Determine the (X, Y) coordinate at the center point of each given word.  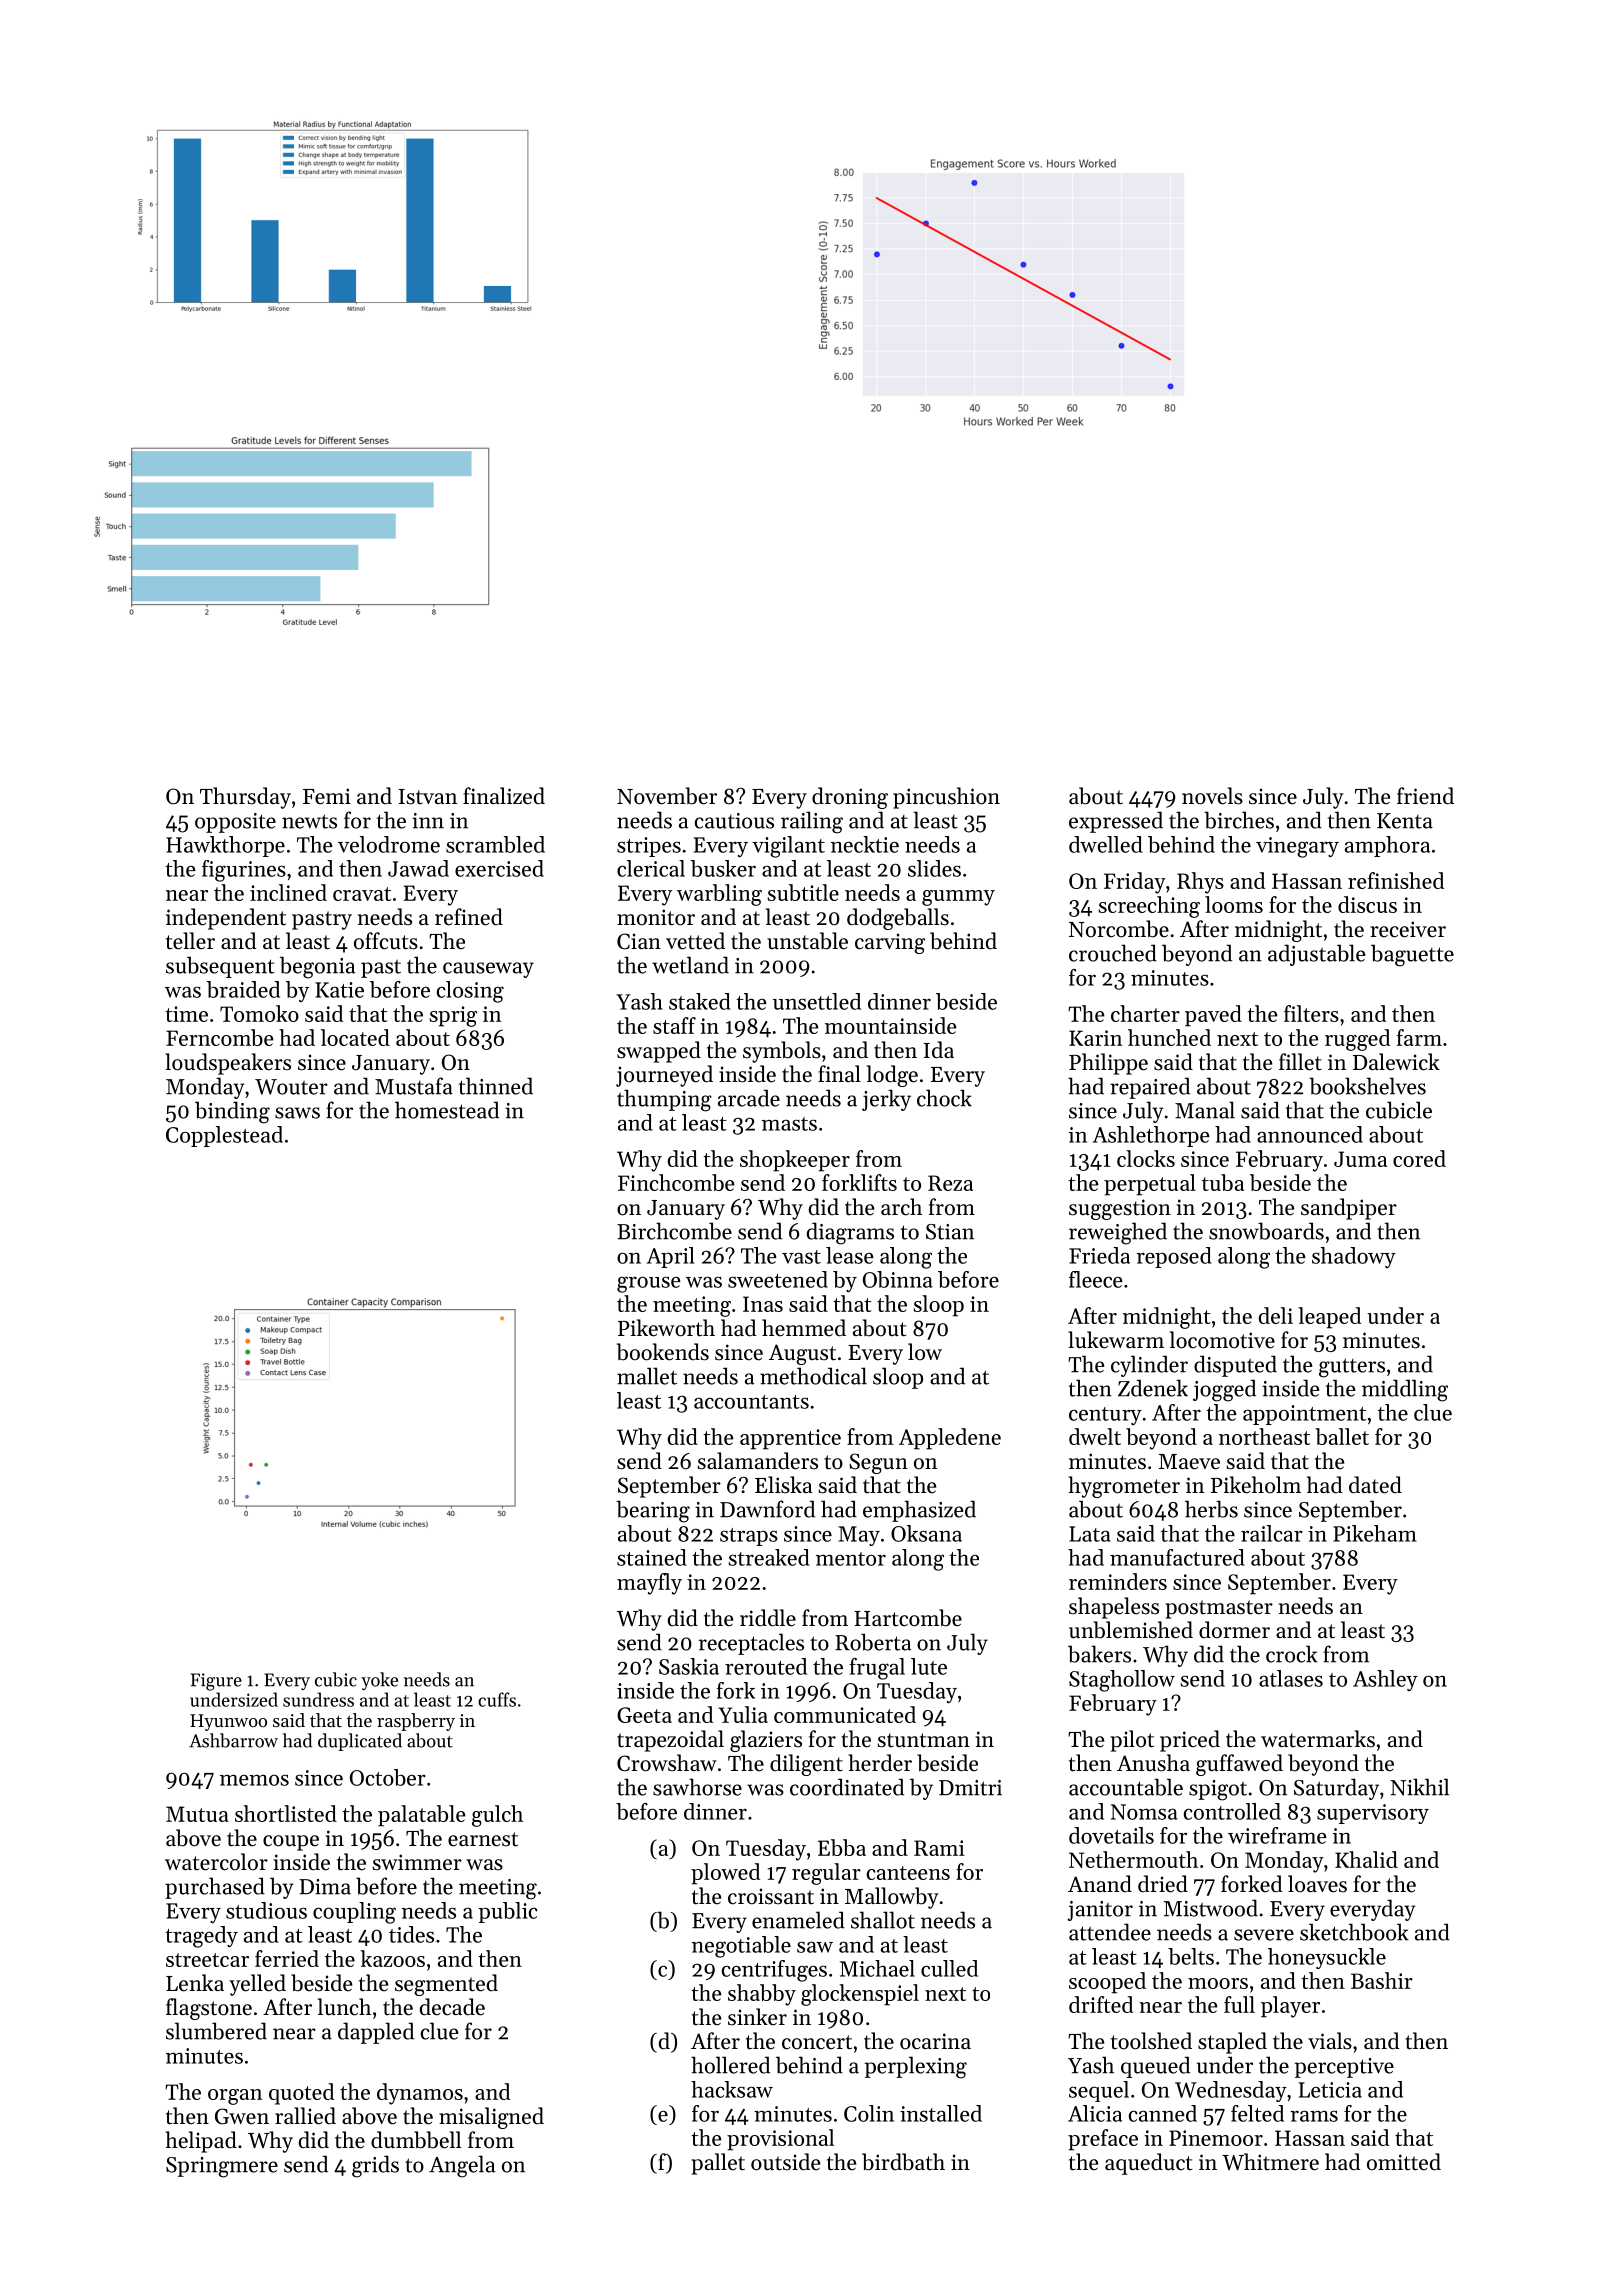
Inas (763, 1304)
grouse (649, 1284)
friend (1425, 796)
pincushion (946, 798)
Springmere (222, 2167)
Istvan (428, 797)
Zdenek (1153, 1388)
